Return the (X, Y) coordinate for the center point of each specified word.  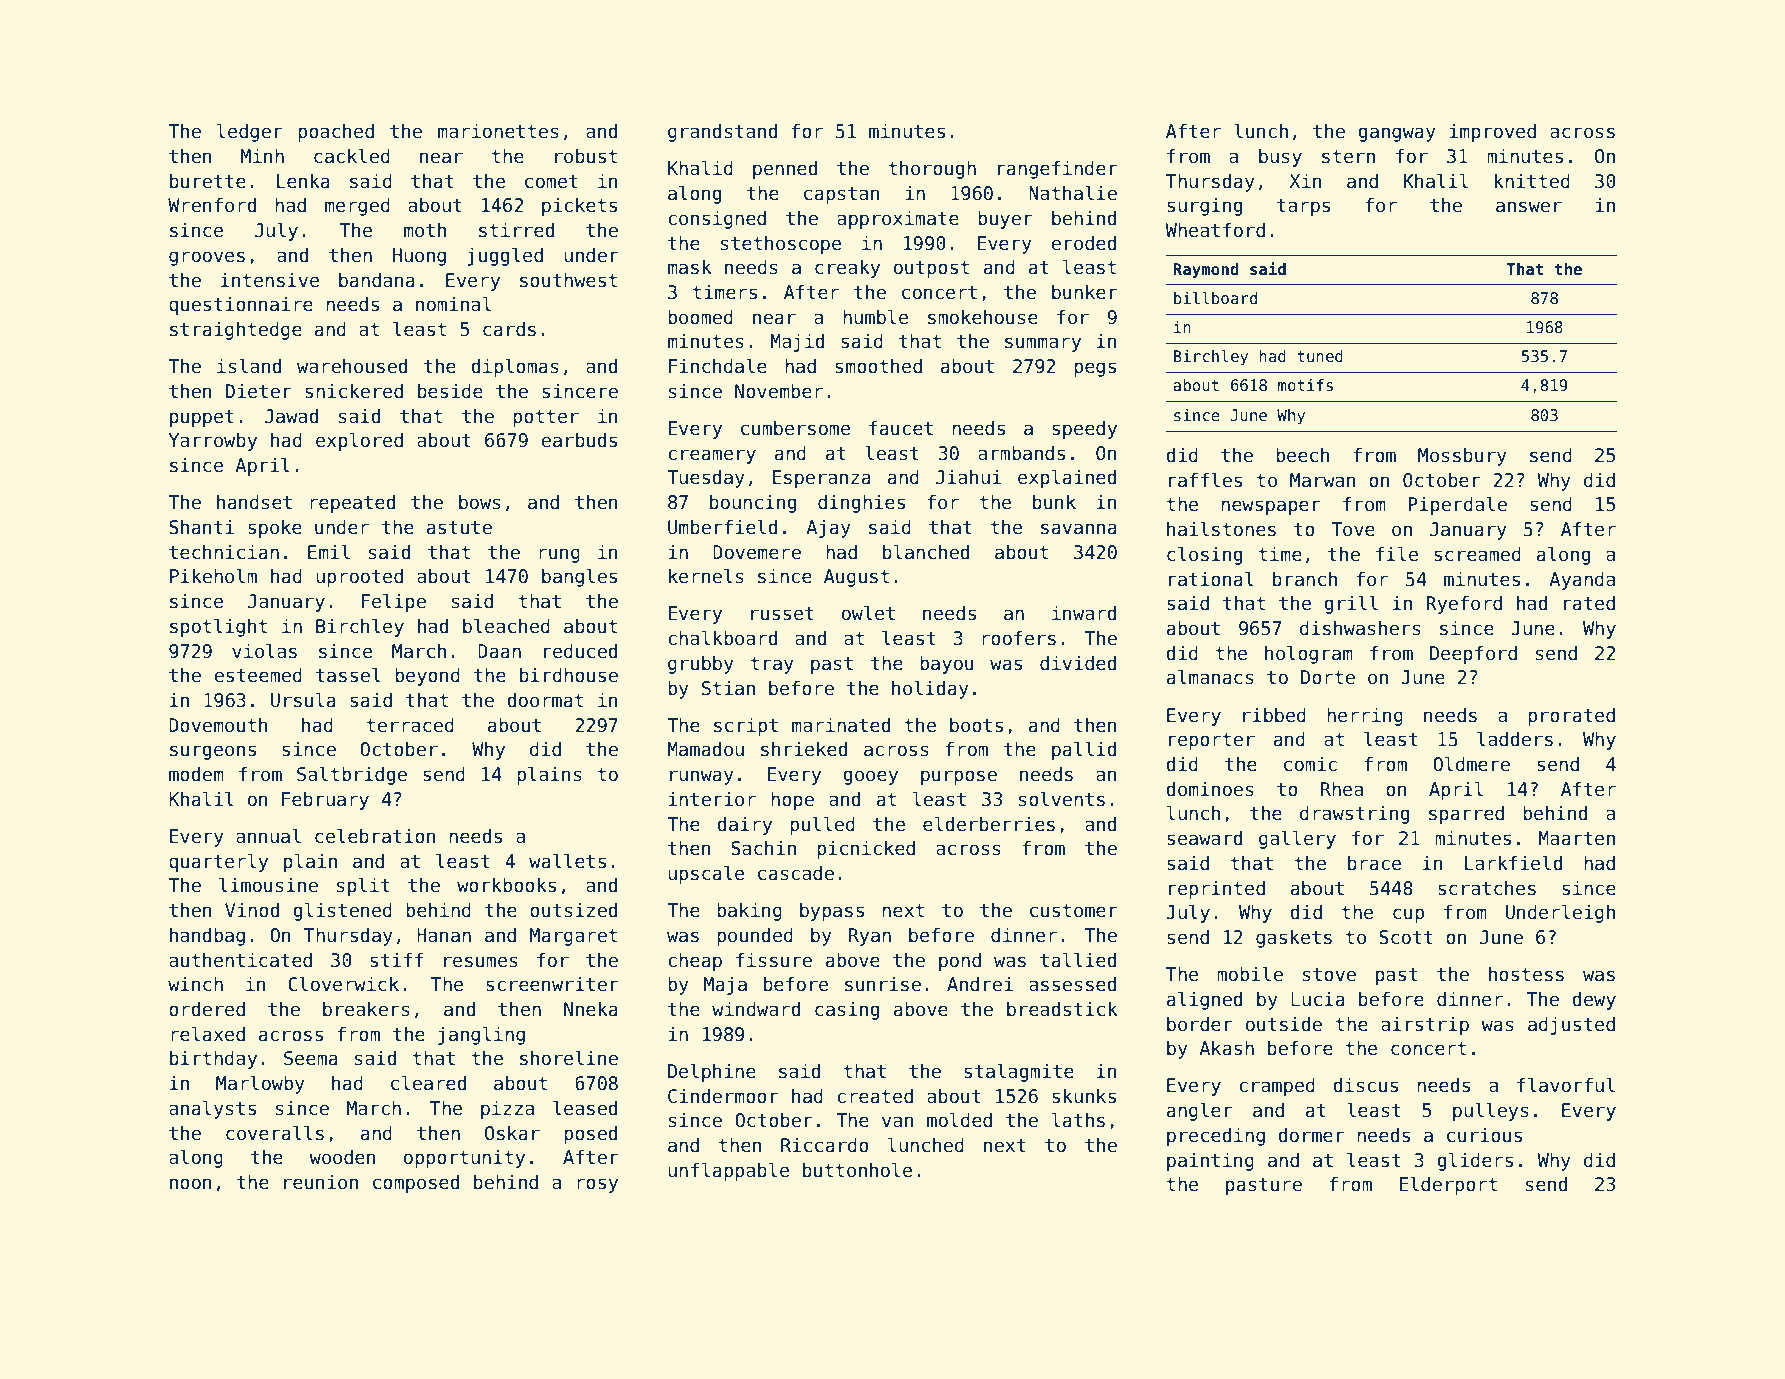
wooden (342, 1157)
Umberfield (722, 527)
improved (1492, 133)
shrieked (804, 749)
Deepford (1473, 654)
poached (336, 133)
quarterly (218, 862)
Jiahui (968, 477)
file (1397, 554)
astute (459, 528)
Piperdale (1457, 505)
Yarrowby (213, 442)
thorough (932, 169)
